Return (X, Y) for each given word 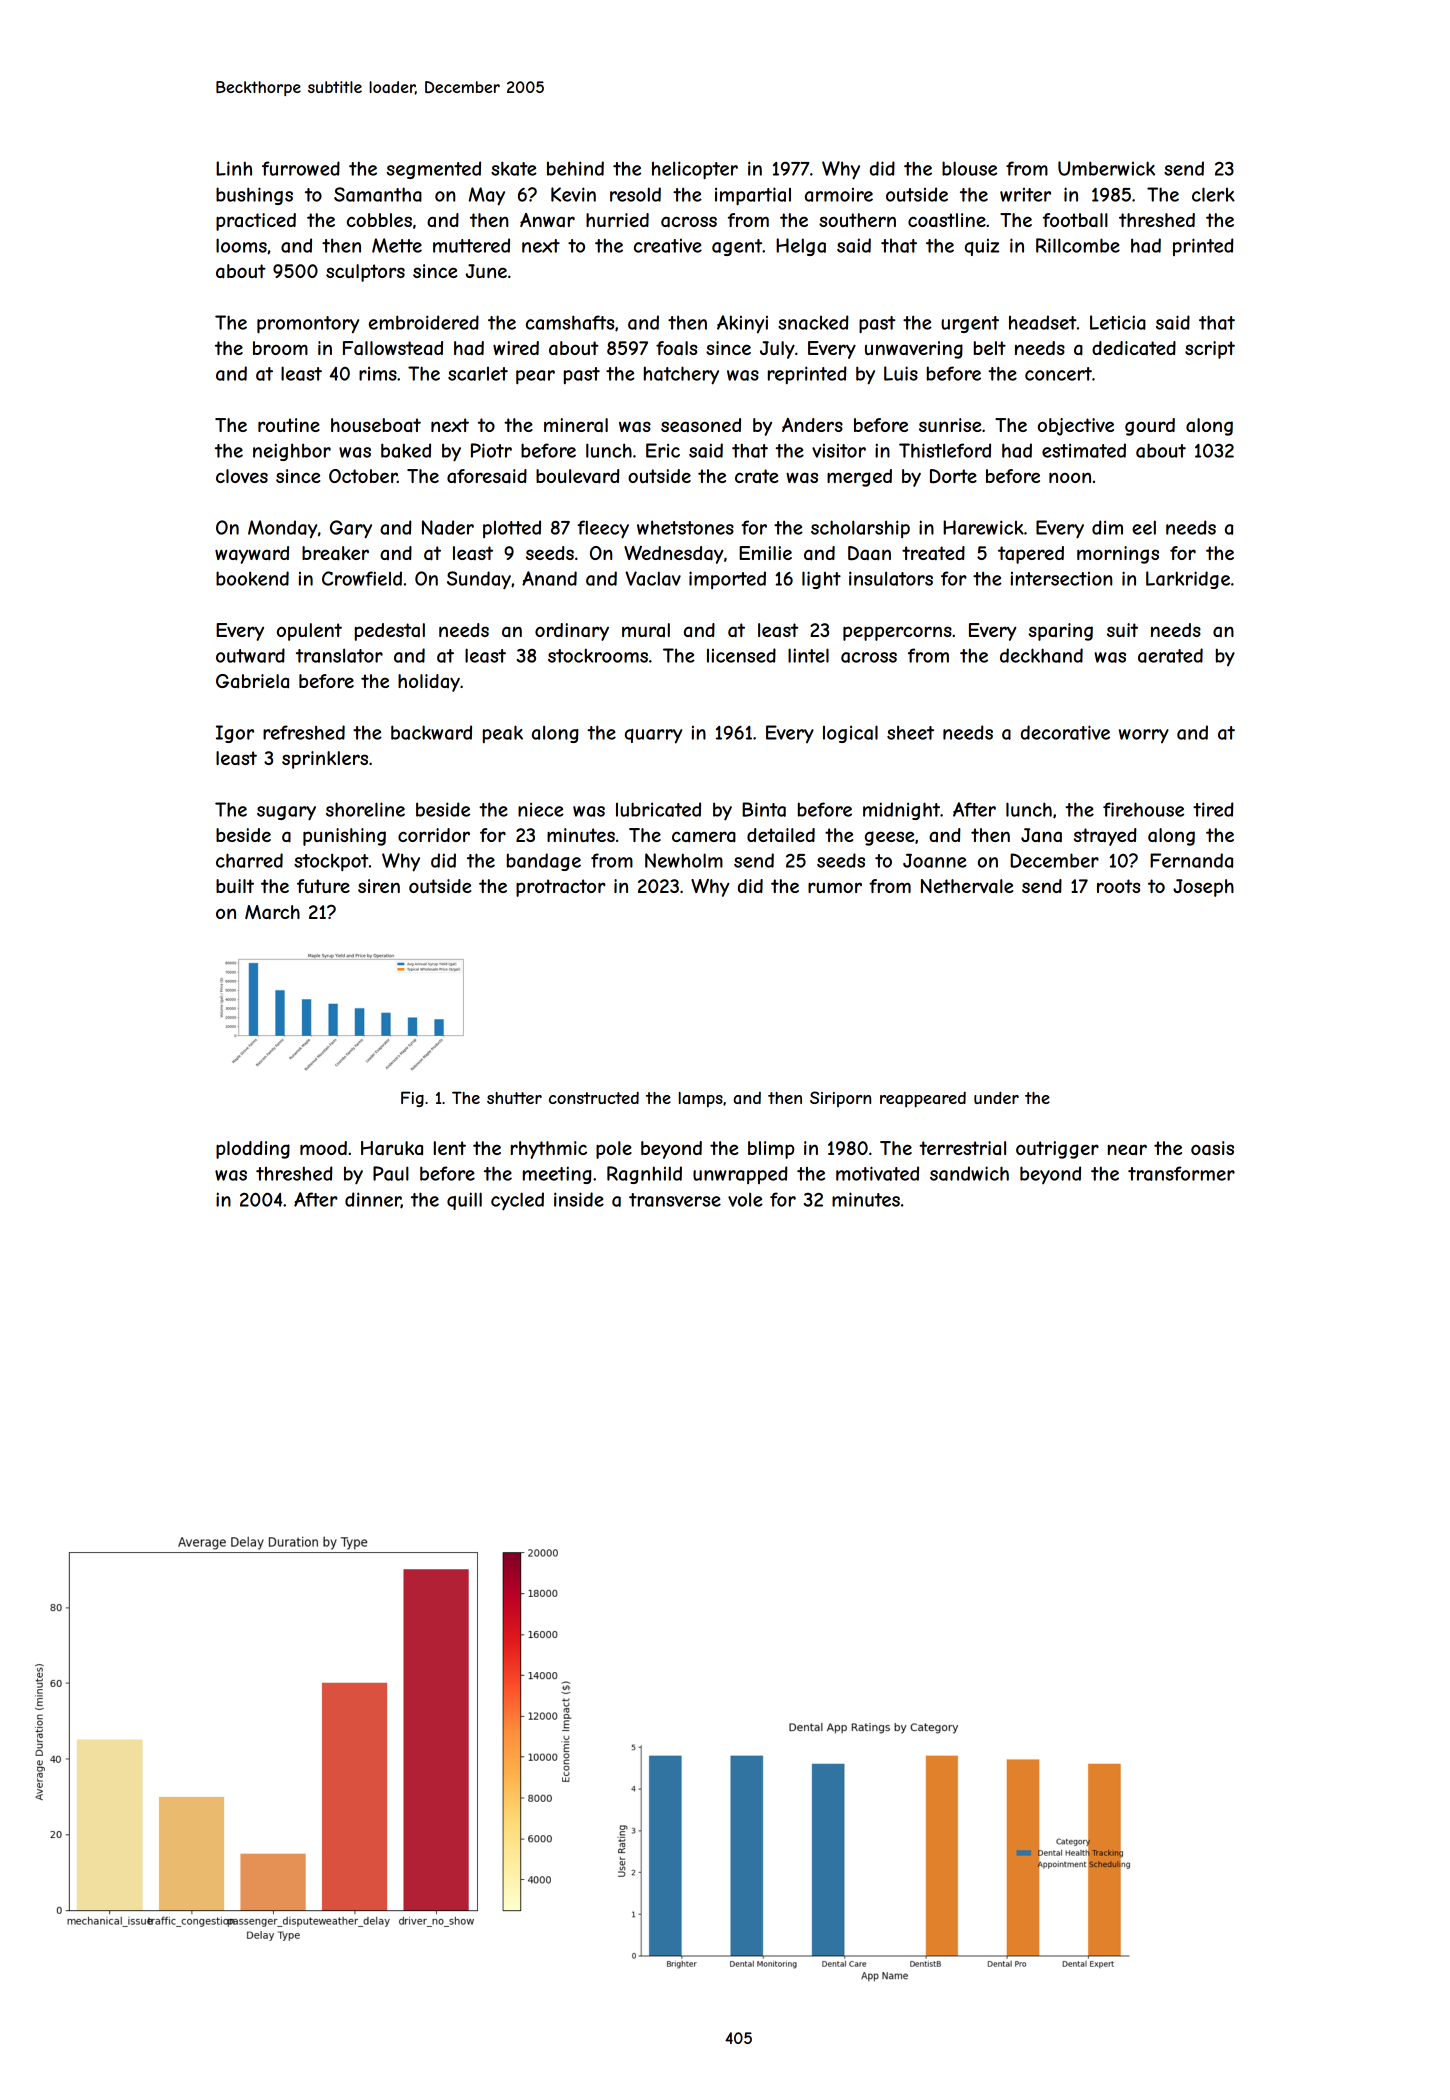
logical (850, 734)
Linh (234, 168)
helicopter (695, 170)
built (235, 886)
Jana (1041, 835)
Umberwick (1106, 168)
